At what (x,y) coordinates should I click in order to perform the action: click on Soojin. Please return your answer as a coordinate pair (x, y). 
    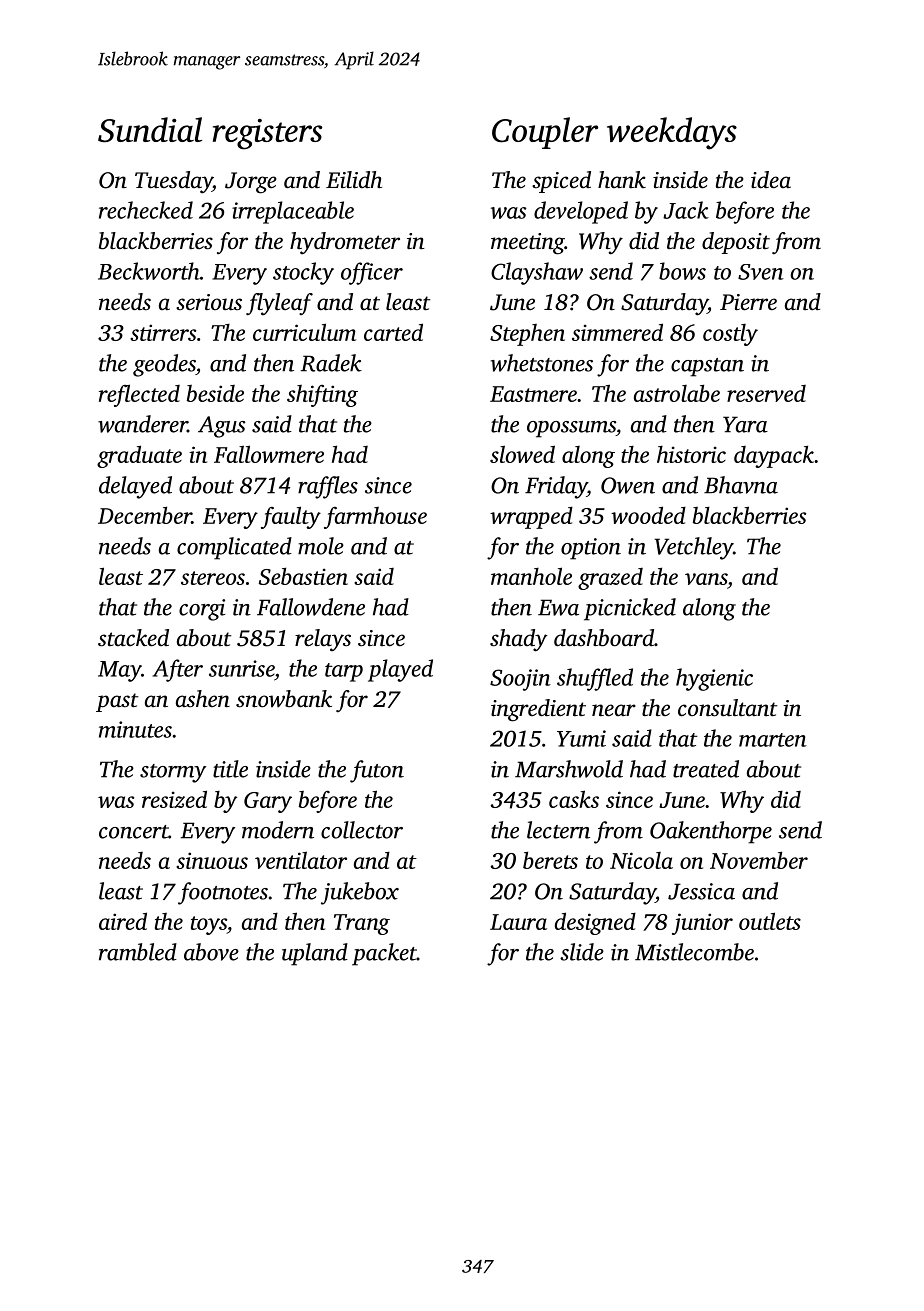
    Looking at the image, I should click on (520, 680).
